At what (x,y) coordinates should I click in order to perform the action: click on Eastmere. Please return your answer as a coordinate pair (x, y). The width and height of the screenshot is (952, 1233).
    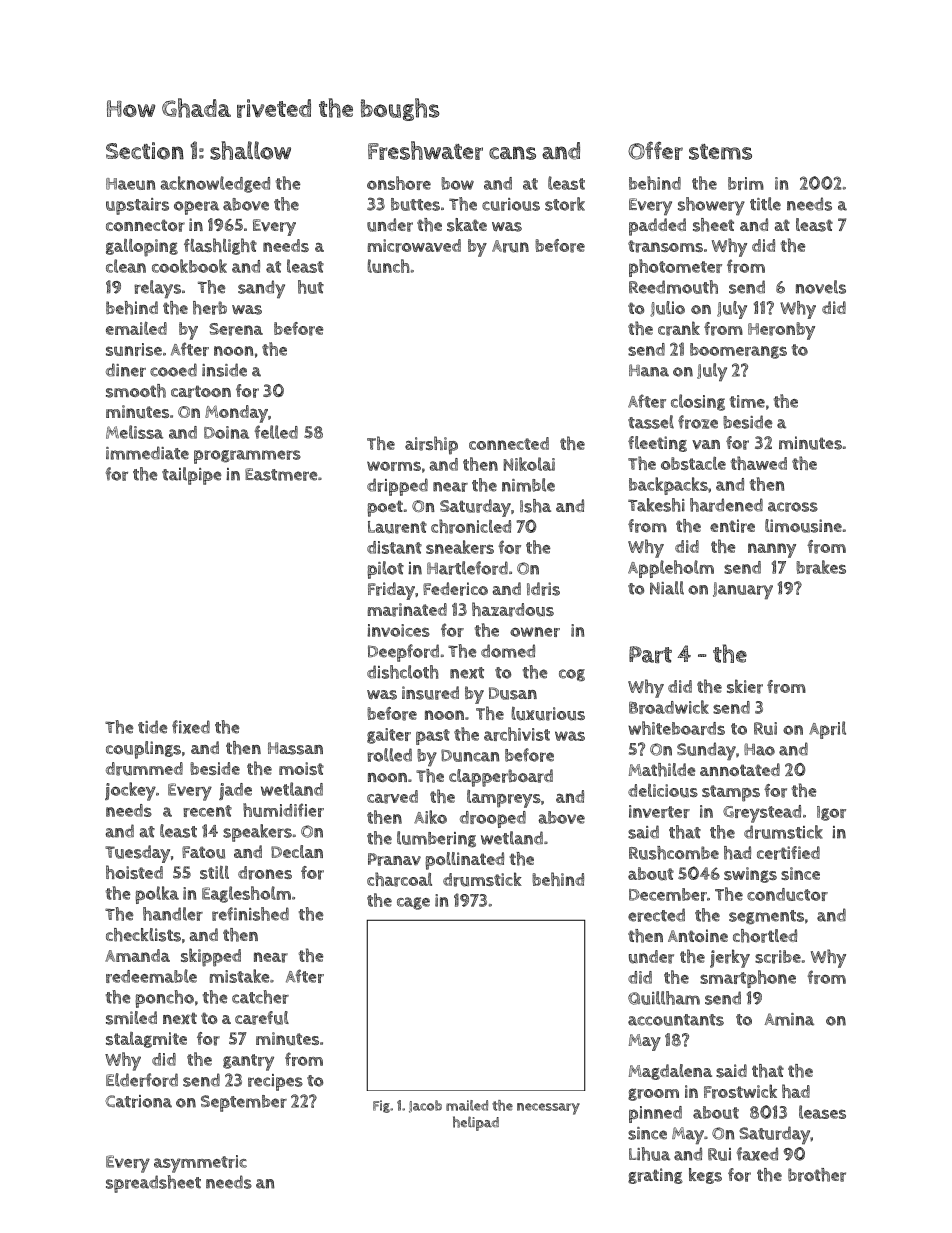
    Looking at the image, I should click on (281, 474).
